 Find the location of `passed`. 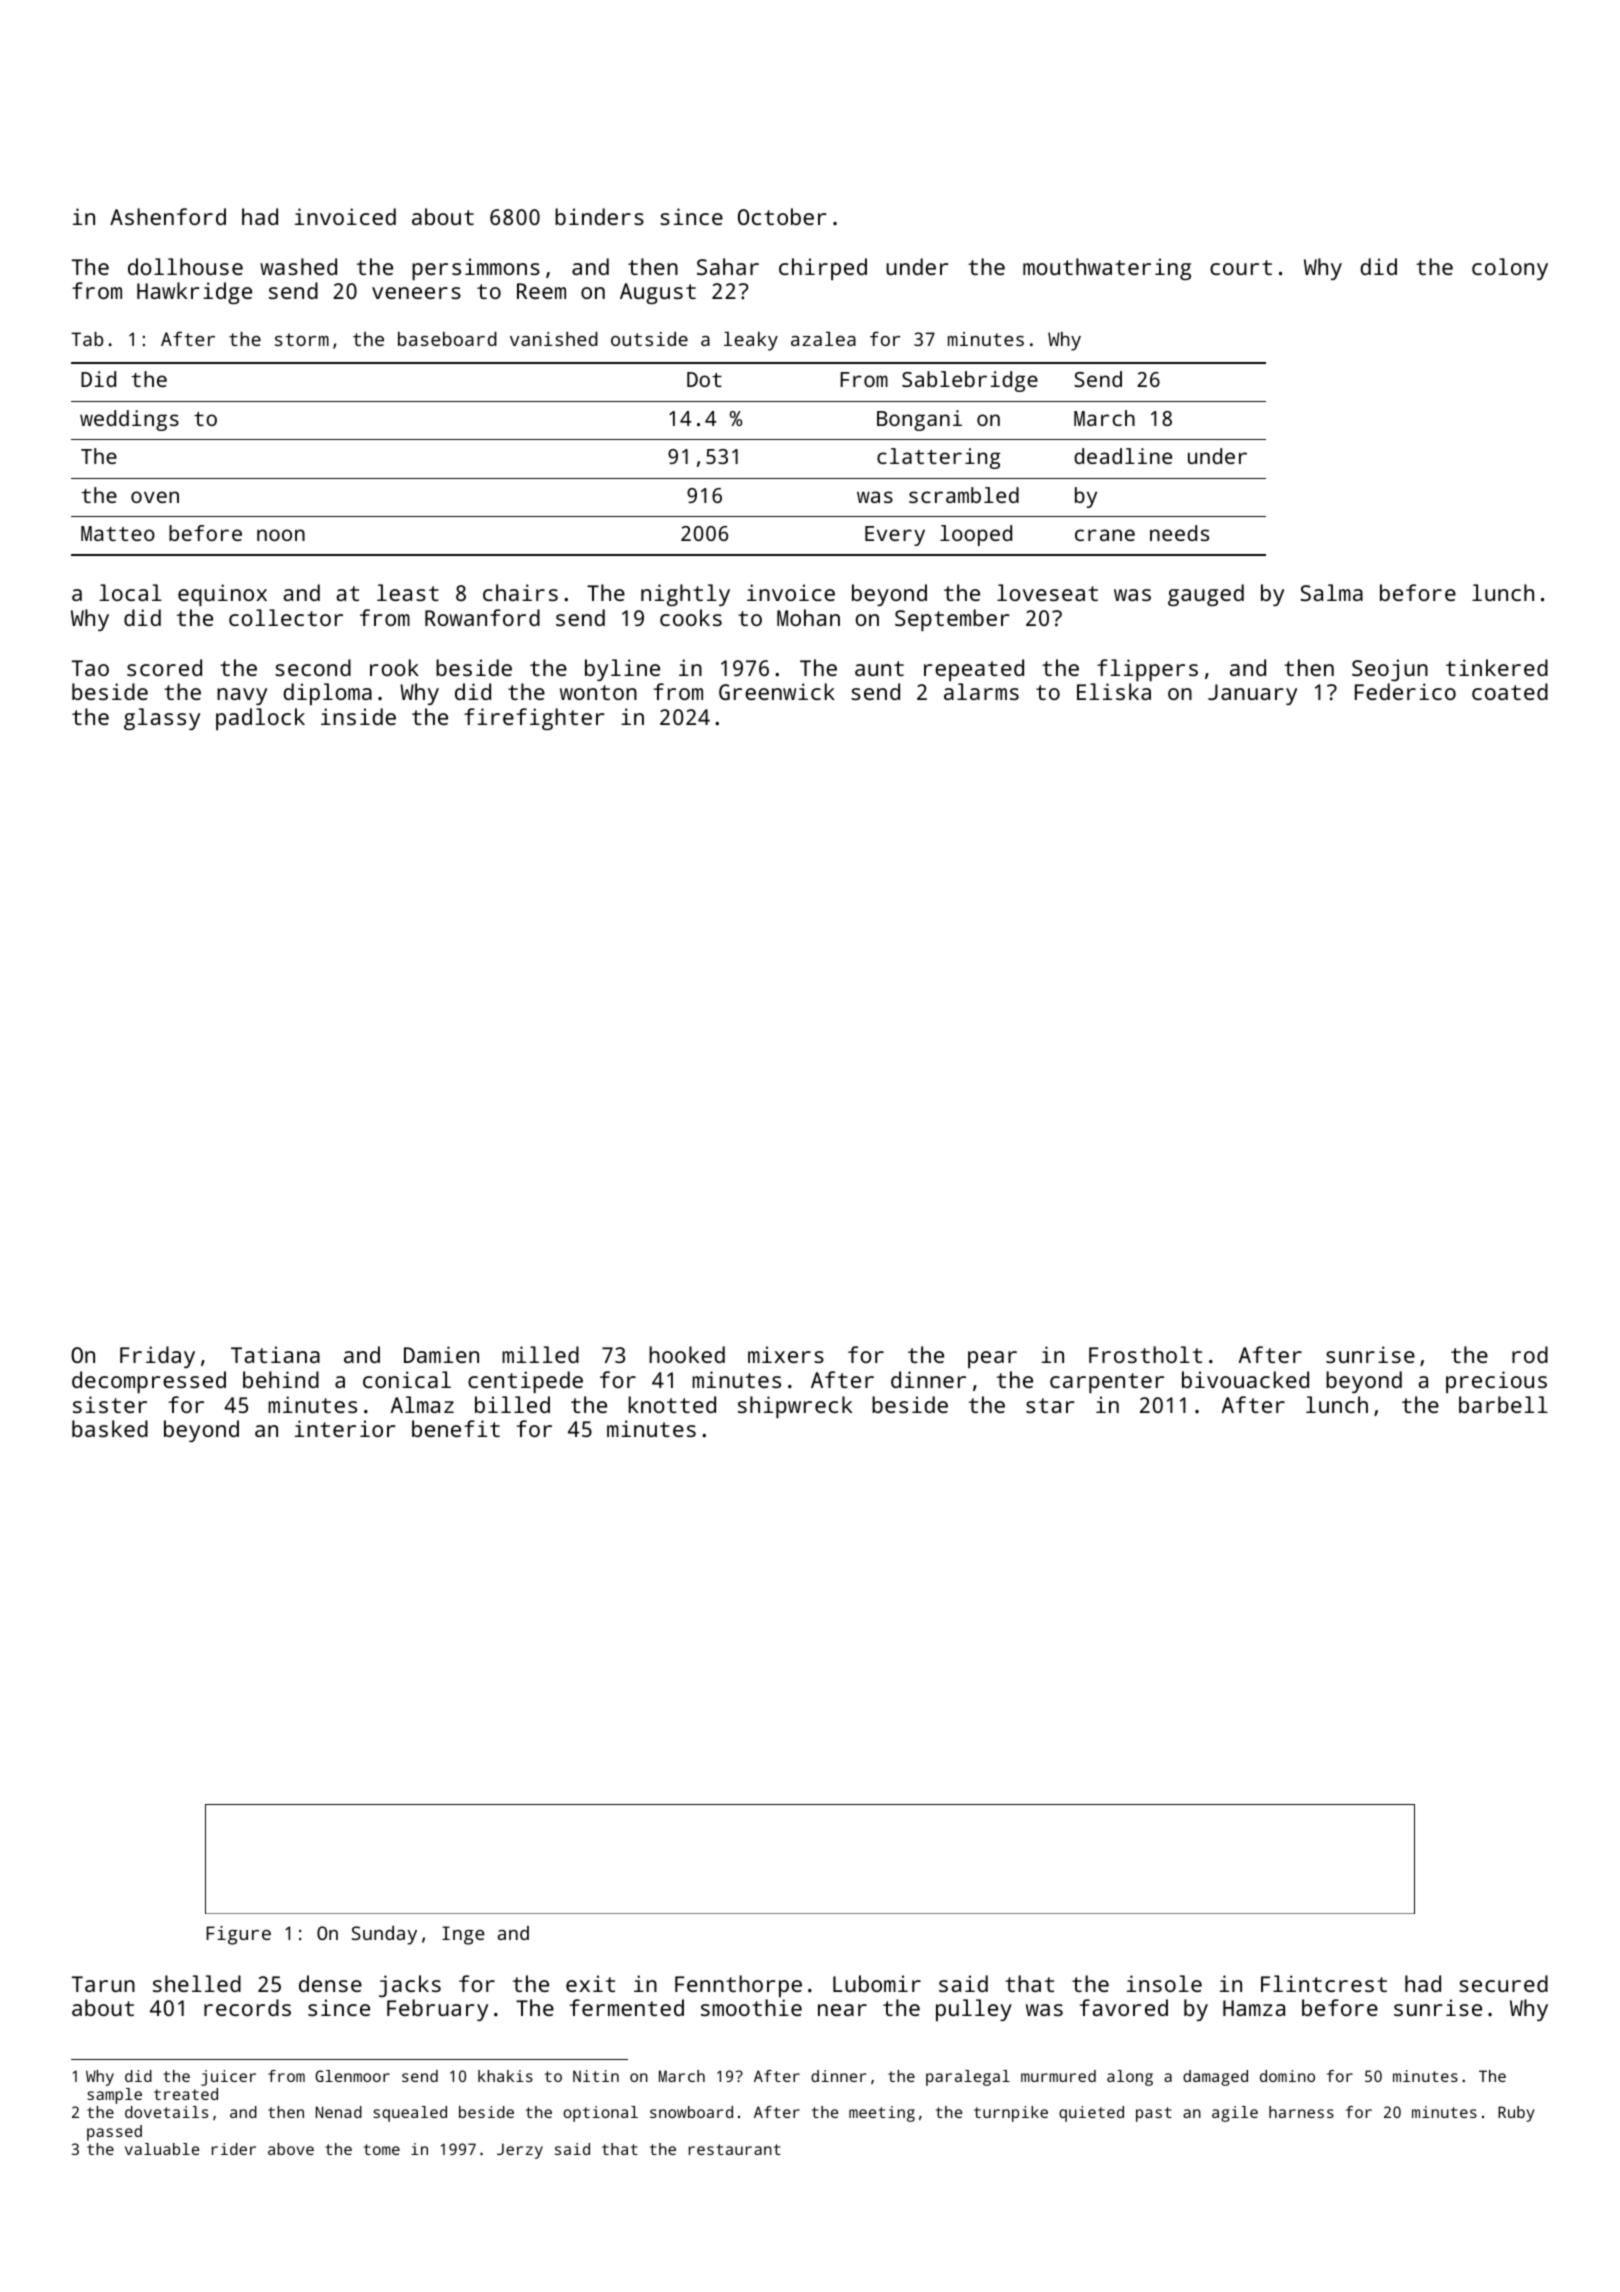

passed is located at coordinates (114, 2133).
